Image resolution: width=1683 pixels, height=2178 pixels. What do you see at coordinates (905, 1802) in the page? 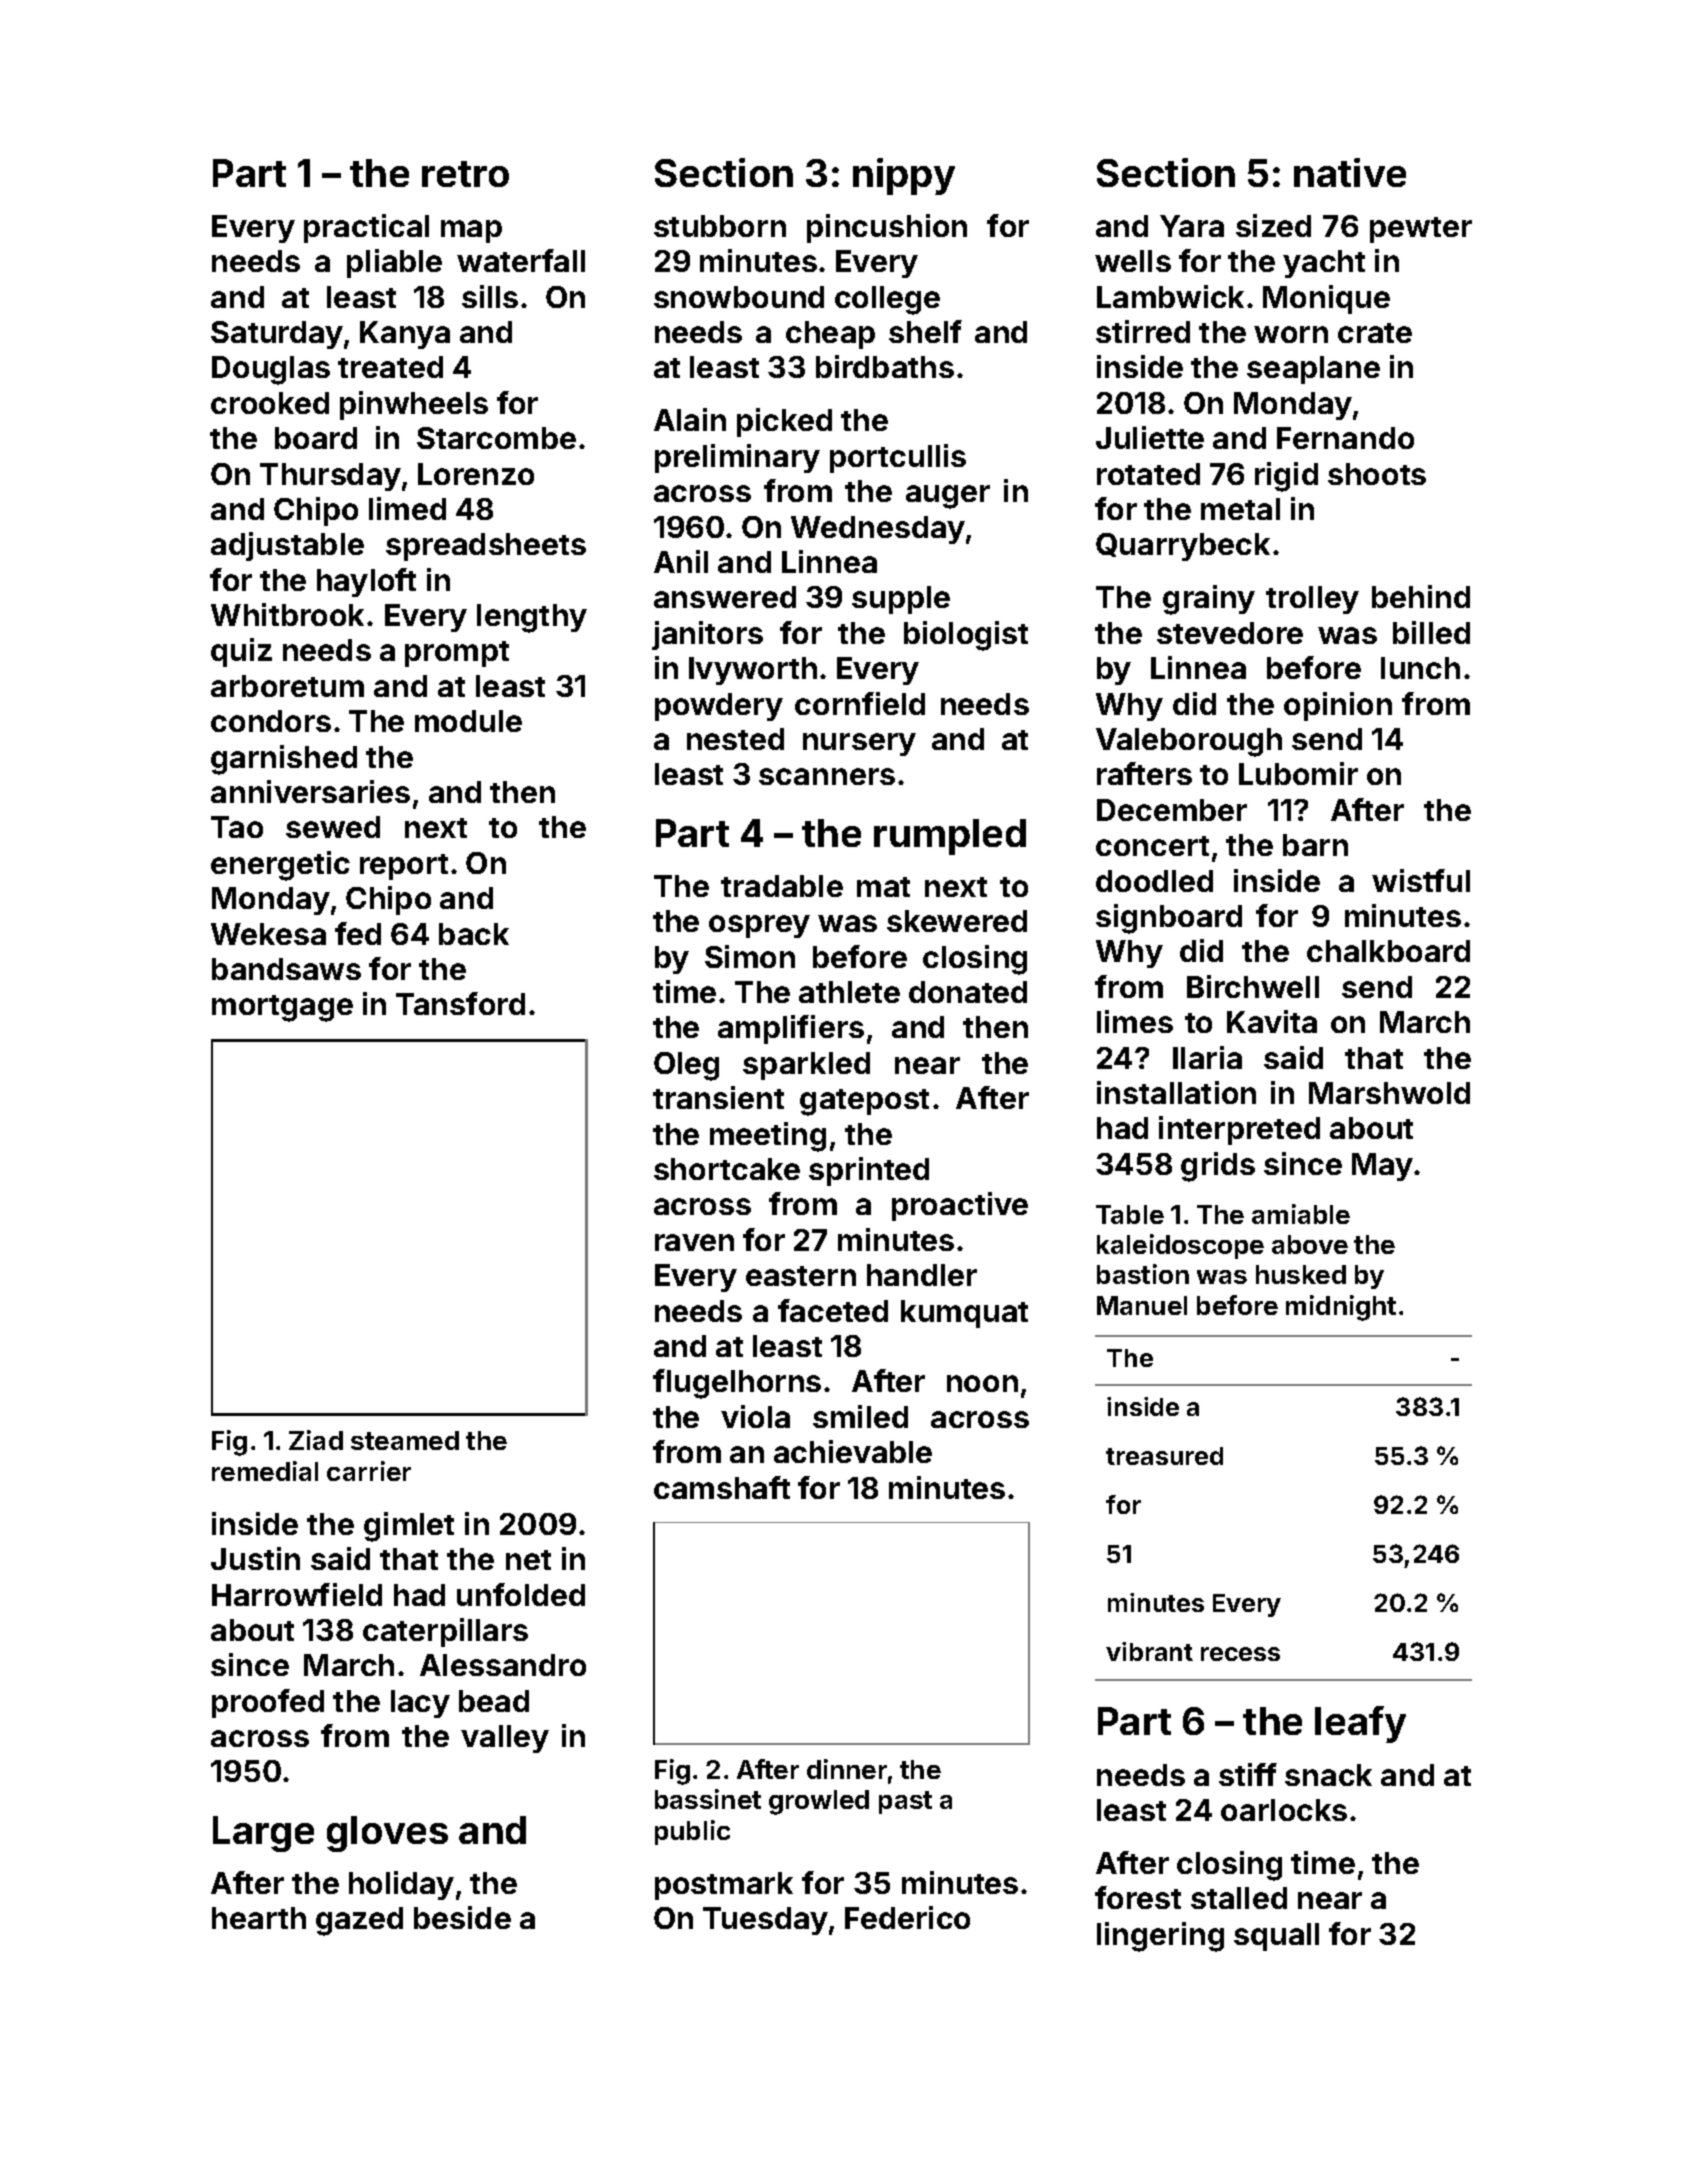
I see `past` at bounding box center [905, 1802].
